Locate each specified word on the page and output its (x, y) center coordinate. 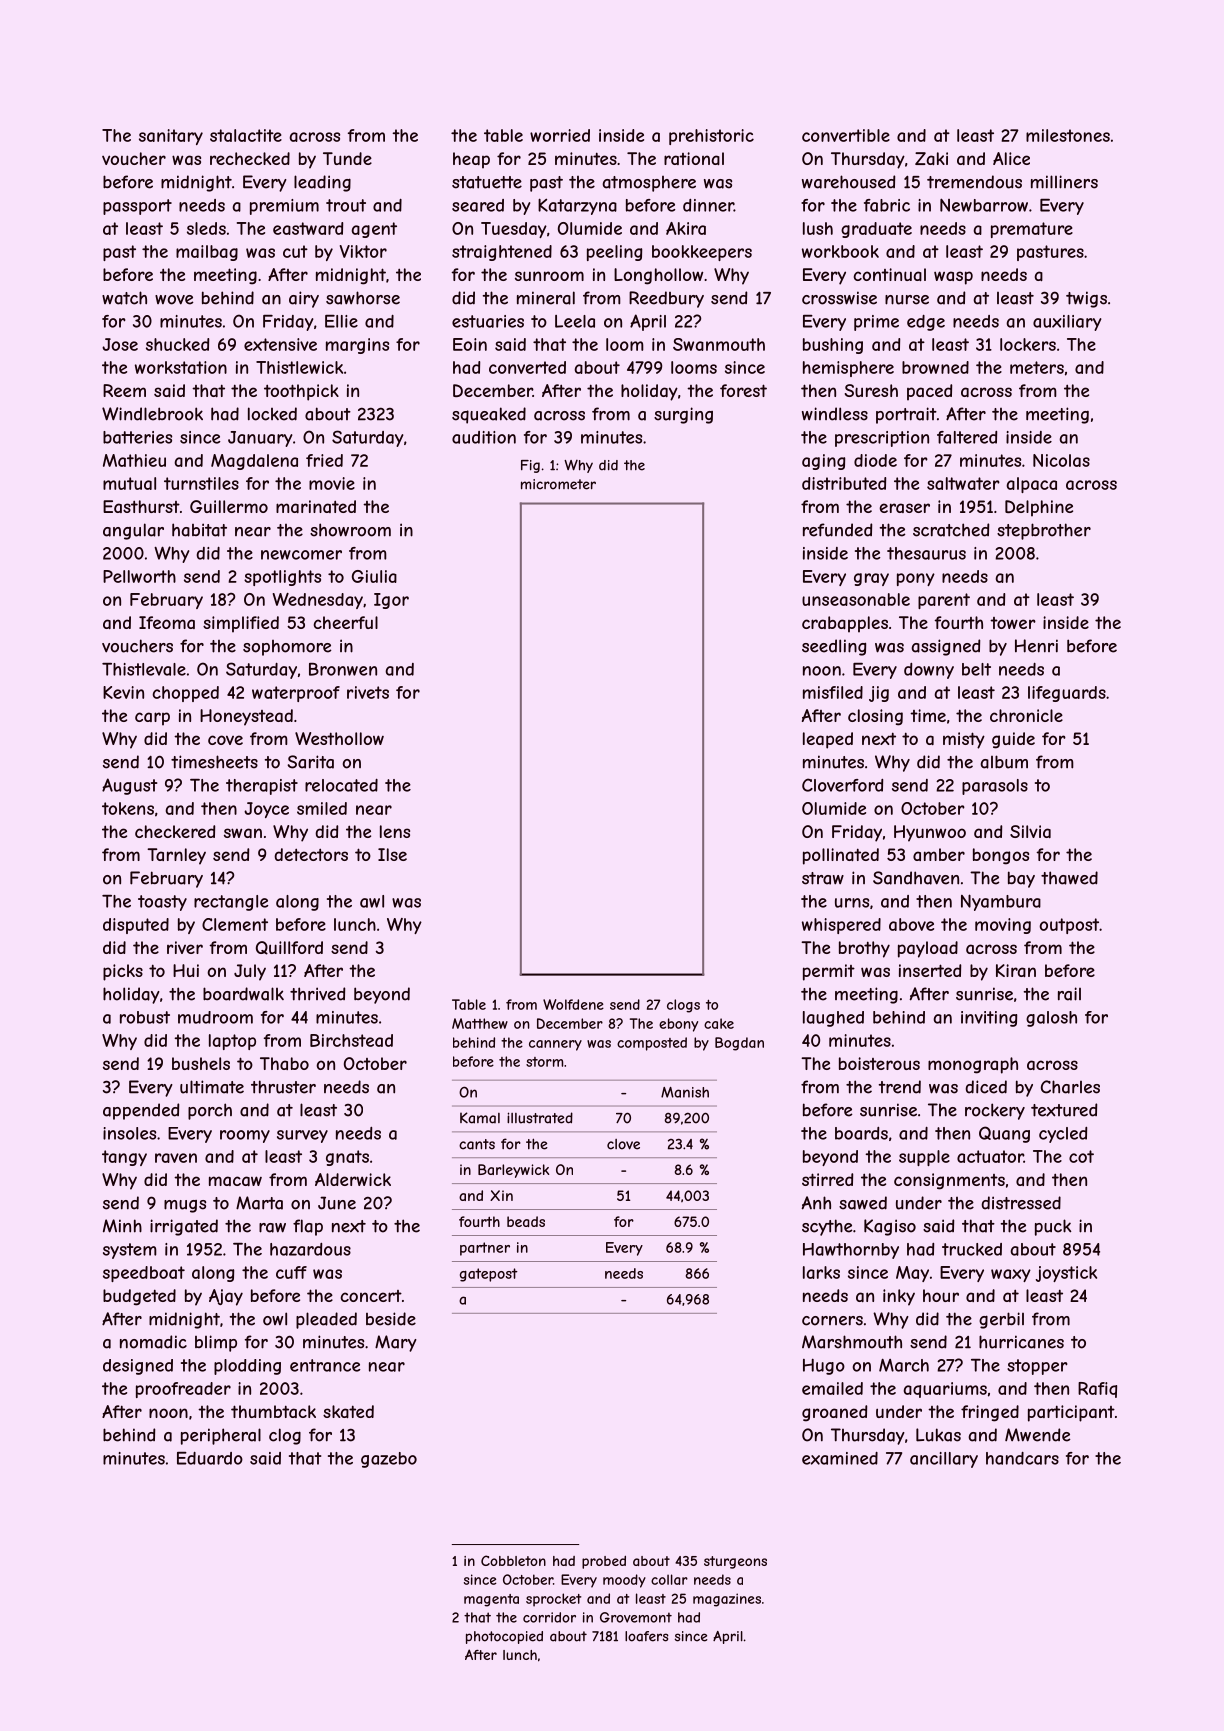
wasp (953, 278)
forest (743, 390)
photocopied (504, 1637)
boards (861, 1133)
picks (123, 972)
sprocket (553, 1600)
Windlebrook (152, 414)
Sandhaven (916, 878)
